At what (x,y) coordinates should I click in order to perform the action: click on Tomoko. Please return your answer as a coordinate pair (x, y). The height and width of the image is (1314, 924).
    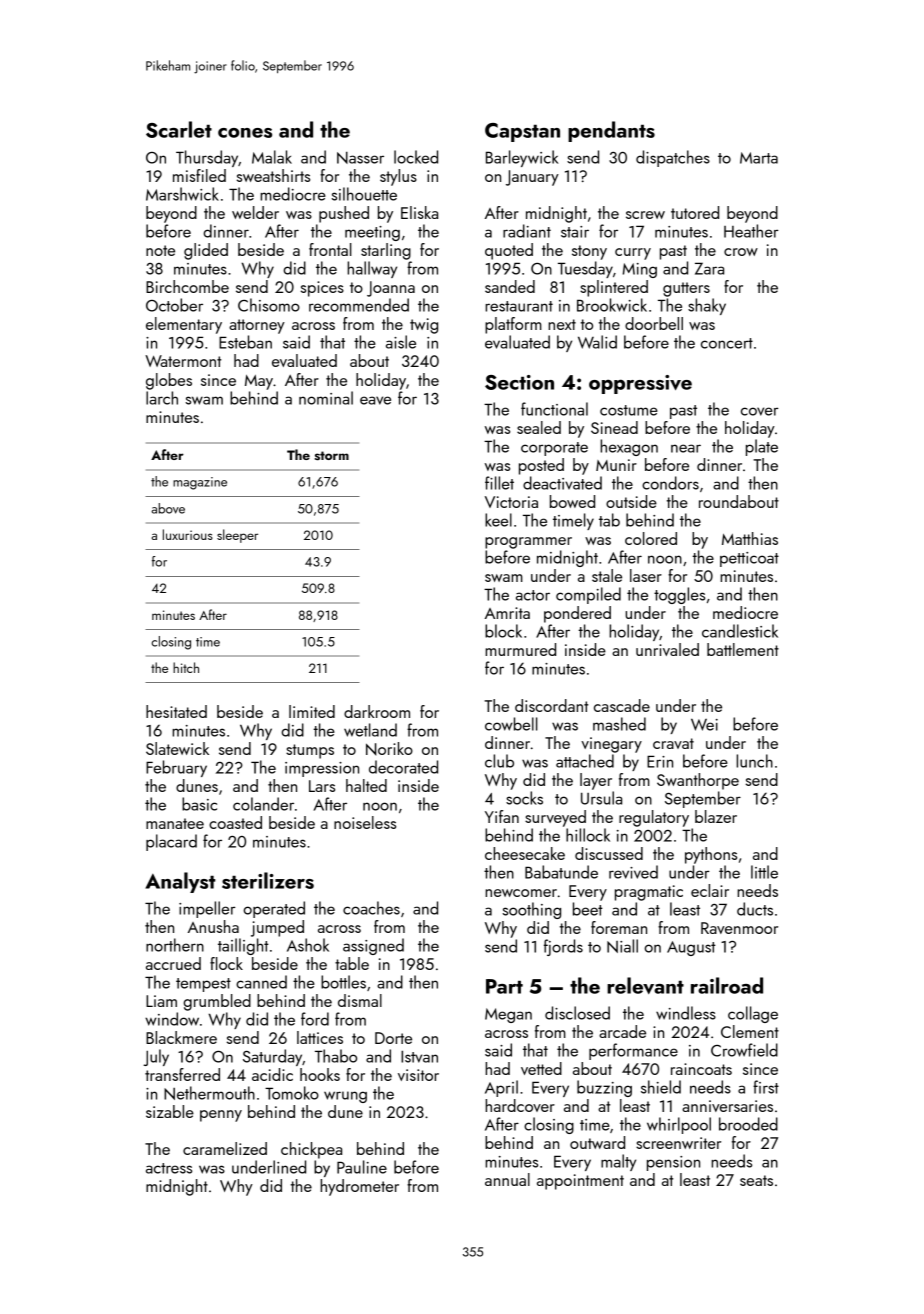
    Looking at the image, I should click on (292, 1093).
